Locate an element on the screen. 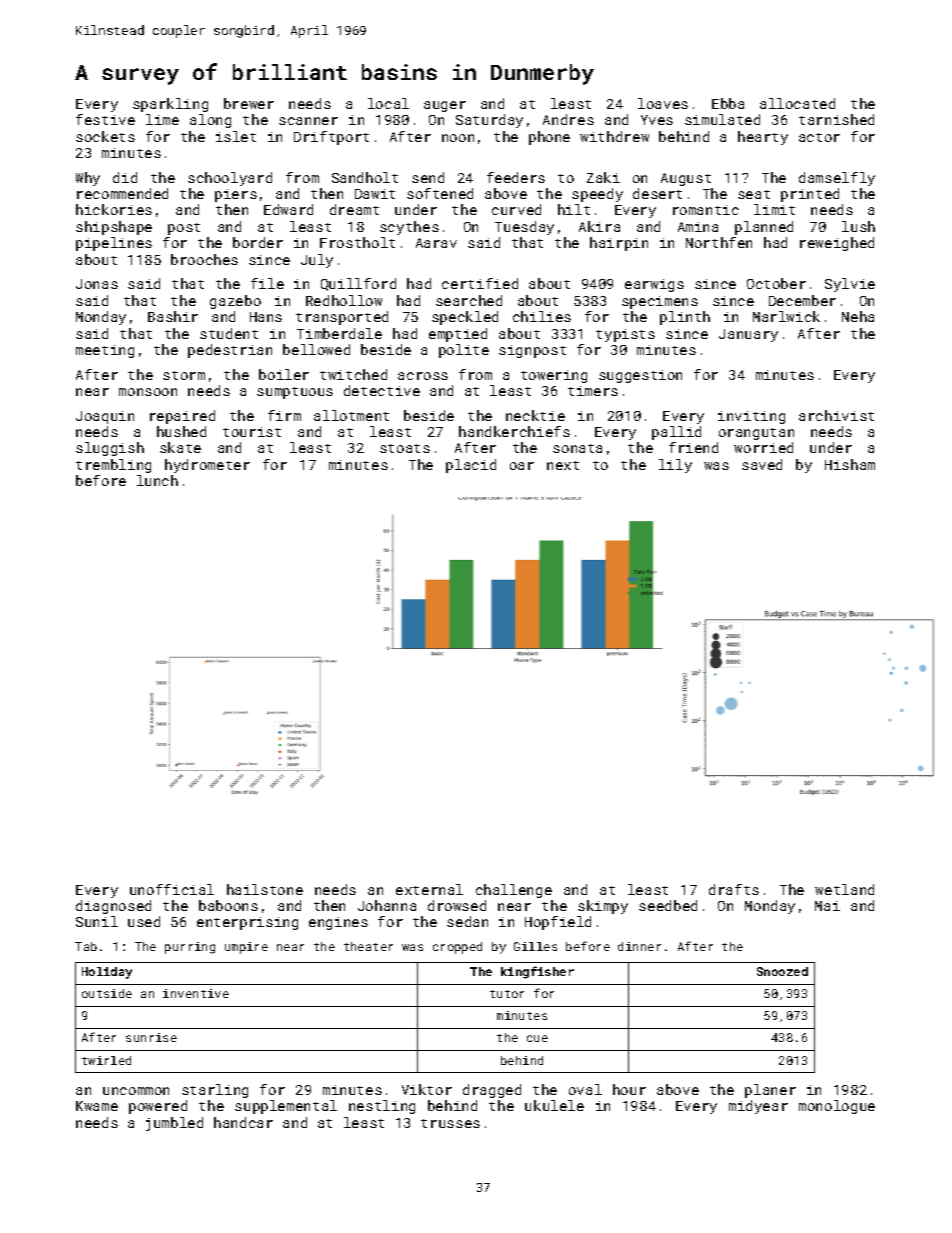 The height and width of the screenshot is (1233, 952). inventive is located at coordinates (196, 993).
